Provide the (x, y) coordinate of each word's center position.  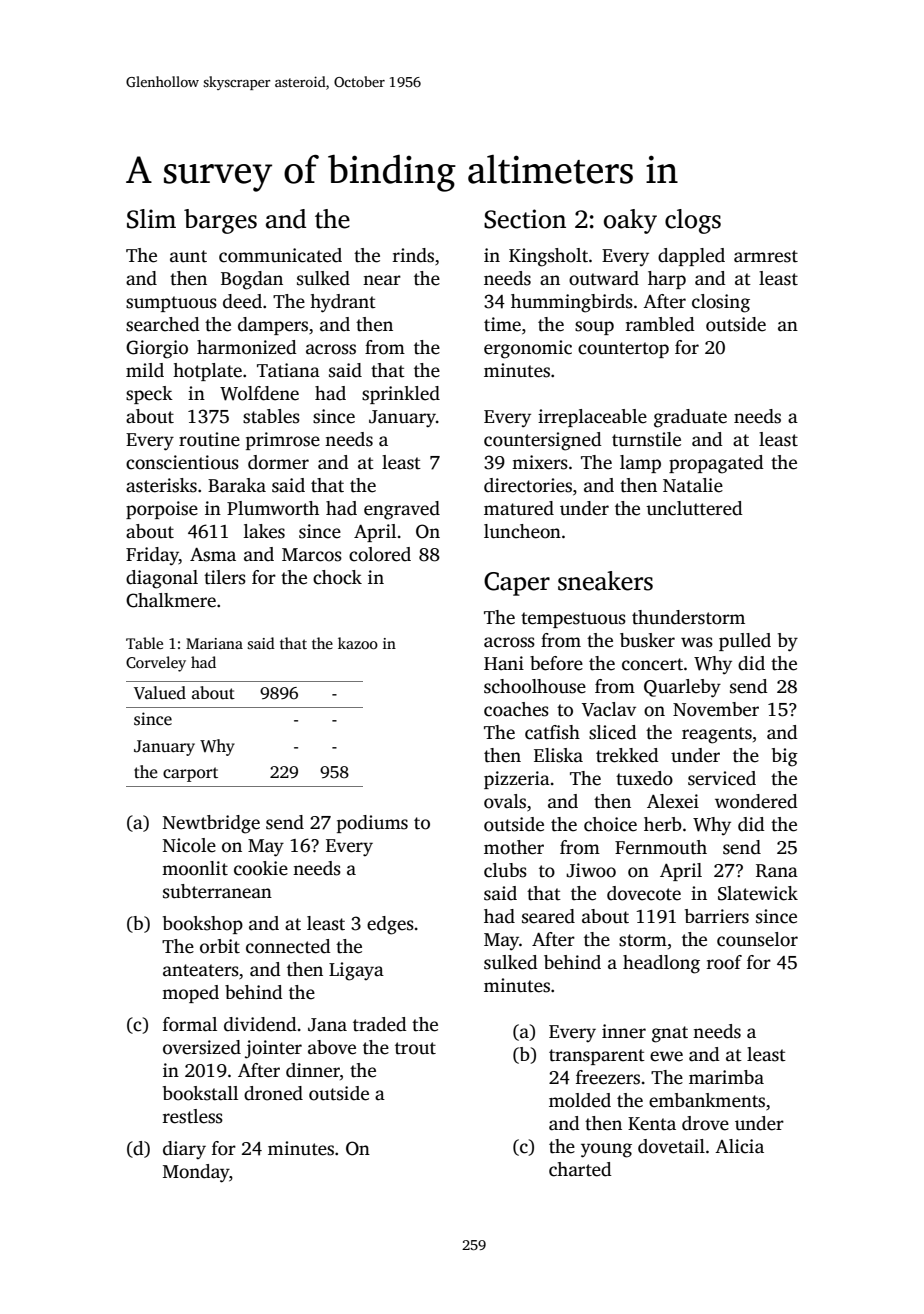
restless (193, 1116)
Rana (777, 871)
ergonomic (528, 349)
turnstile (646, 439)
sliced (613, 732)
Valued (160, 693)
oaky (630, 221)
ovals (505, 801)
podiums (372, 824)
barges (220, 221)
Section (525, 219)
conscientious (182, 462)
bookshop (203, 925)
